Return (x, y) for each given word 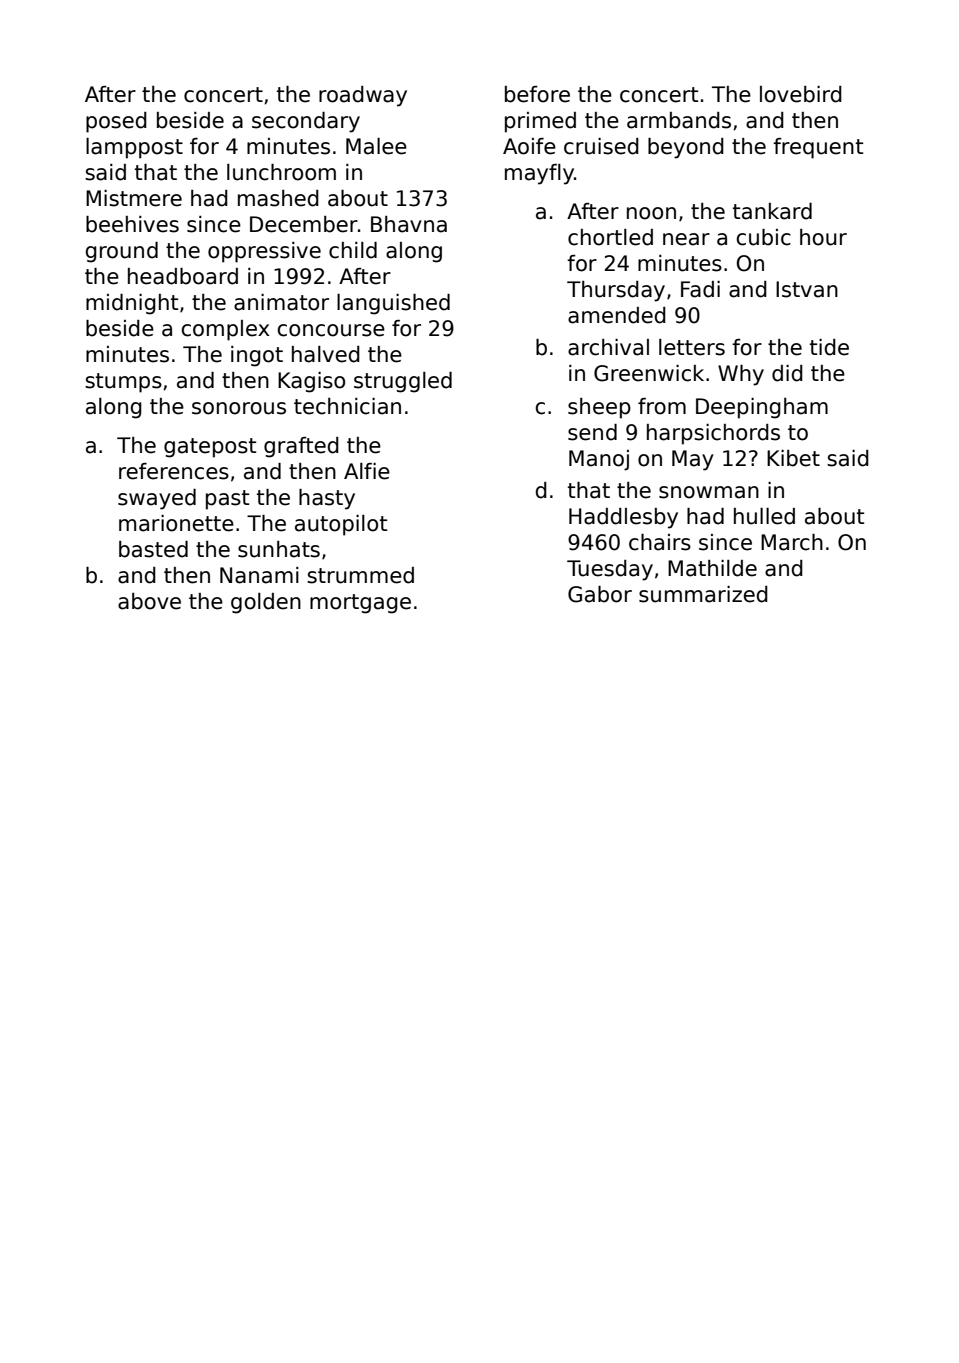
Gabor (600, 594)
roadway (363, 96)
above (149, 601)
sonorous (239, 408)
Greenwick (649, 373)
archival (608, 347)
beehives (132, 224)
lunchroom (281, 172)
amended (617, 315)
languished (393, 304)
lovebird (801, 94)
